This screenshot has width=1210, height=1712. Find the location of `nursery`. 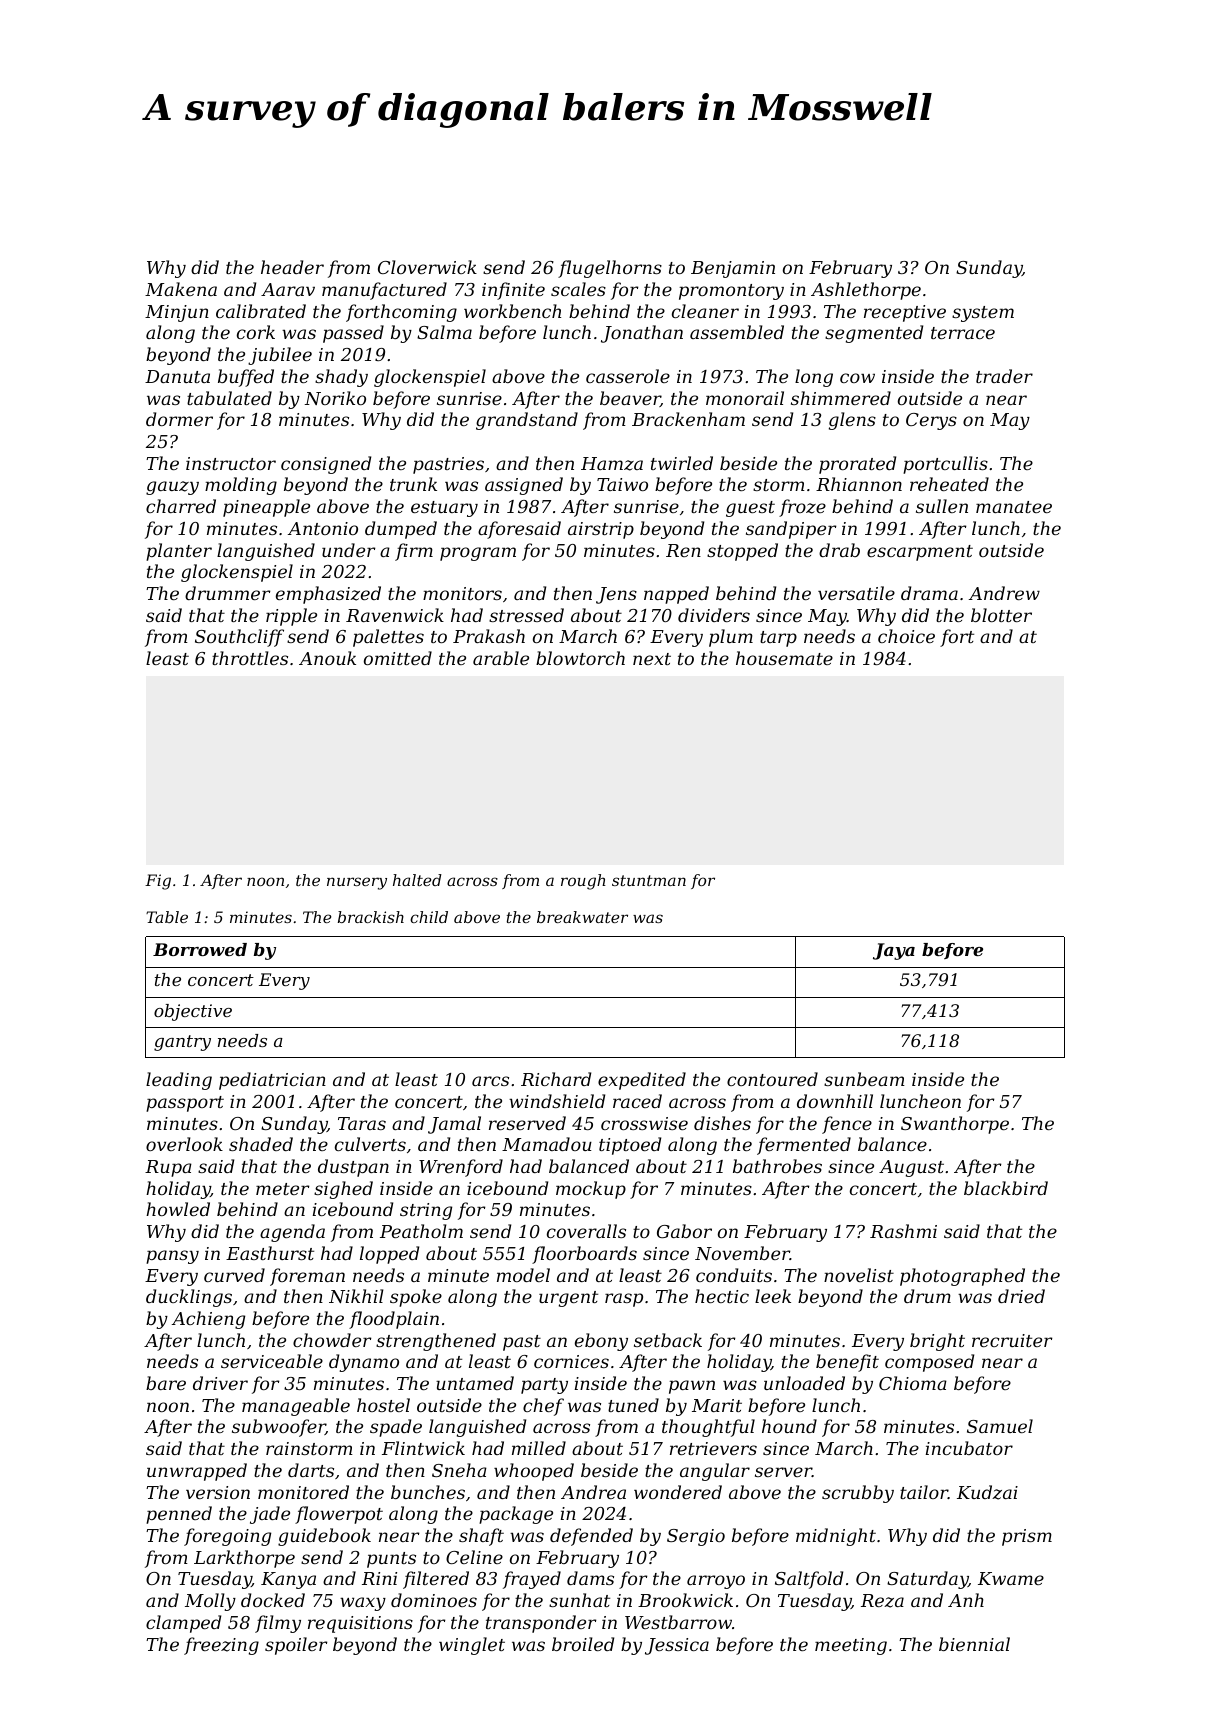

nursery is located at coordinates (357, 883).
